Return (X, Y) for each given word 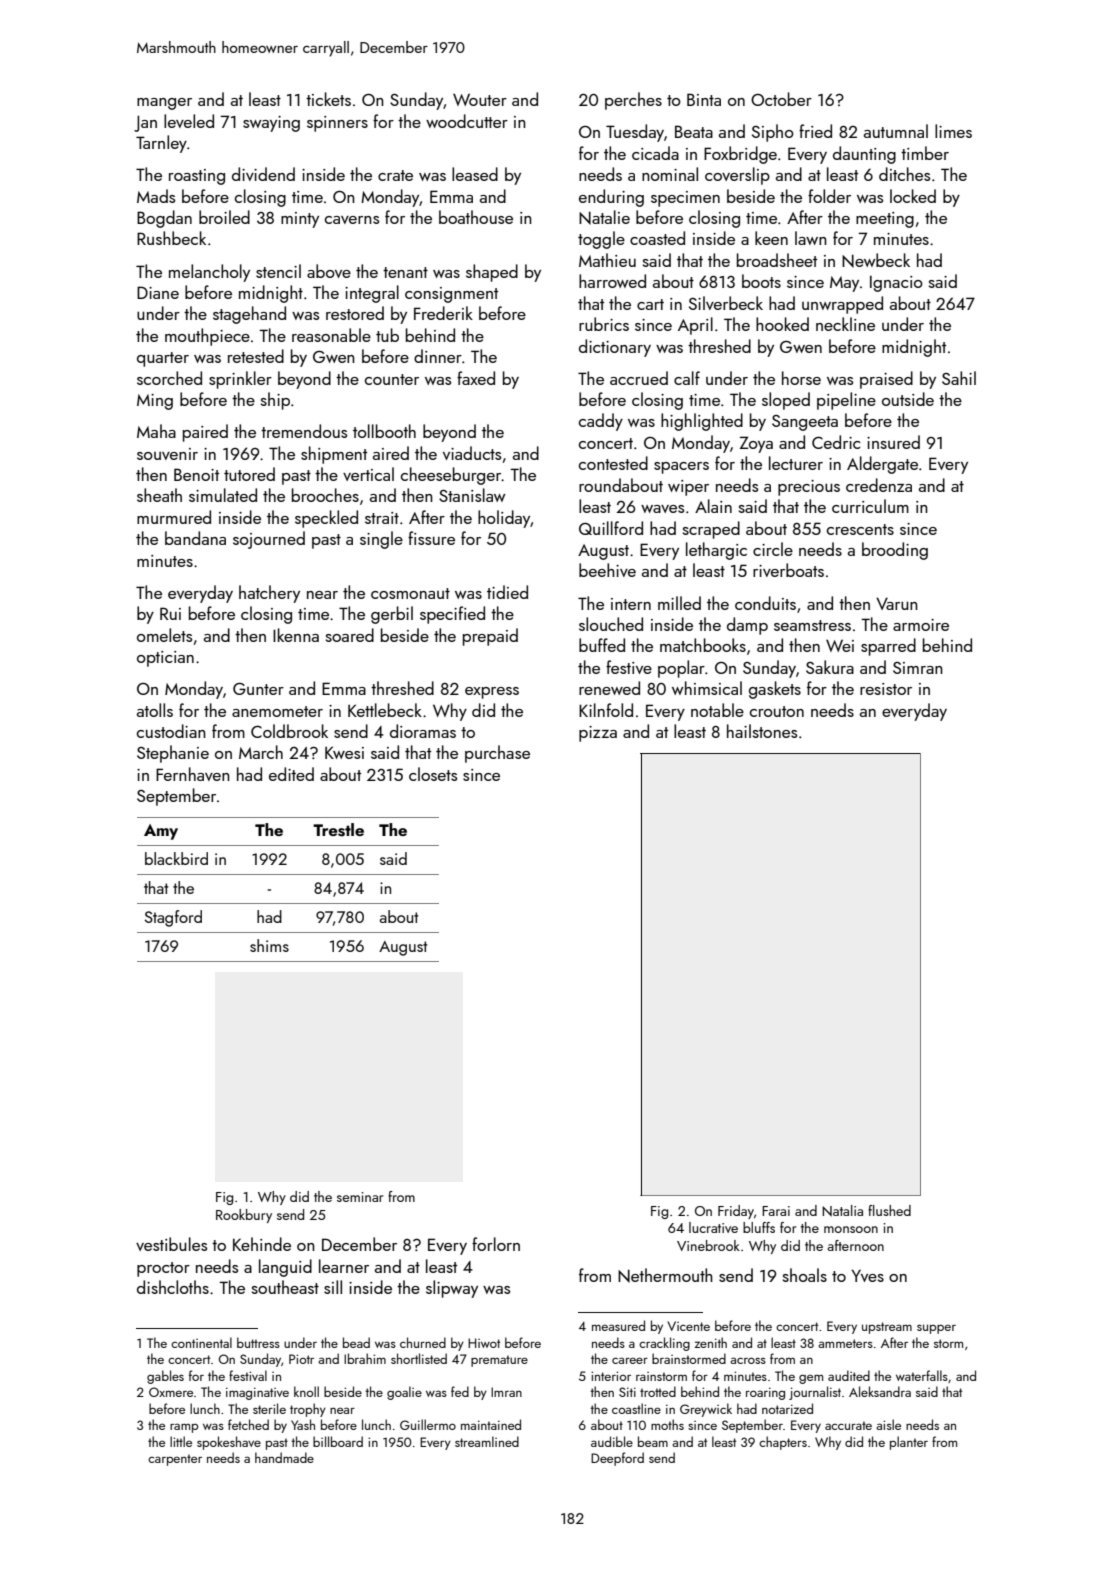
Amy (161, 832)
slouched (611, 624)
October (781, 99)
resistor (886, 689)
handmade (284, 1457)
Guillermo (428, 1424)
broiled (224, 217)
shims (269, 945)
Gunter (258, 689)
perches (633, 101)
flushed (889, 1210)
